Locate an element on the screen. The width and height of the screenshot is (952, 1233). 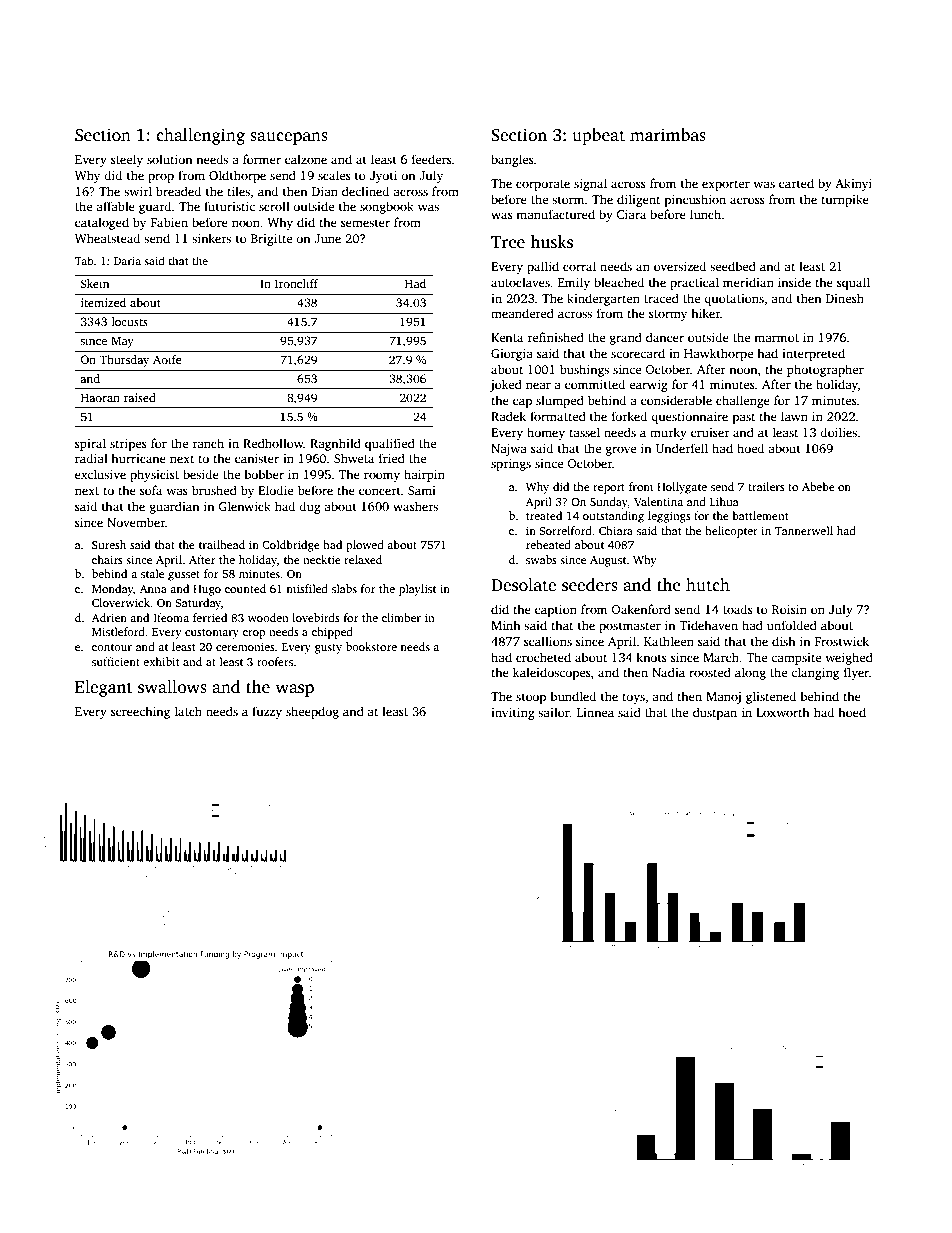
Redhollow is located at coordinates (273, 443).
